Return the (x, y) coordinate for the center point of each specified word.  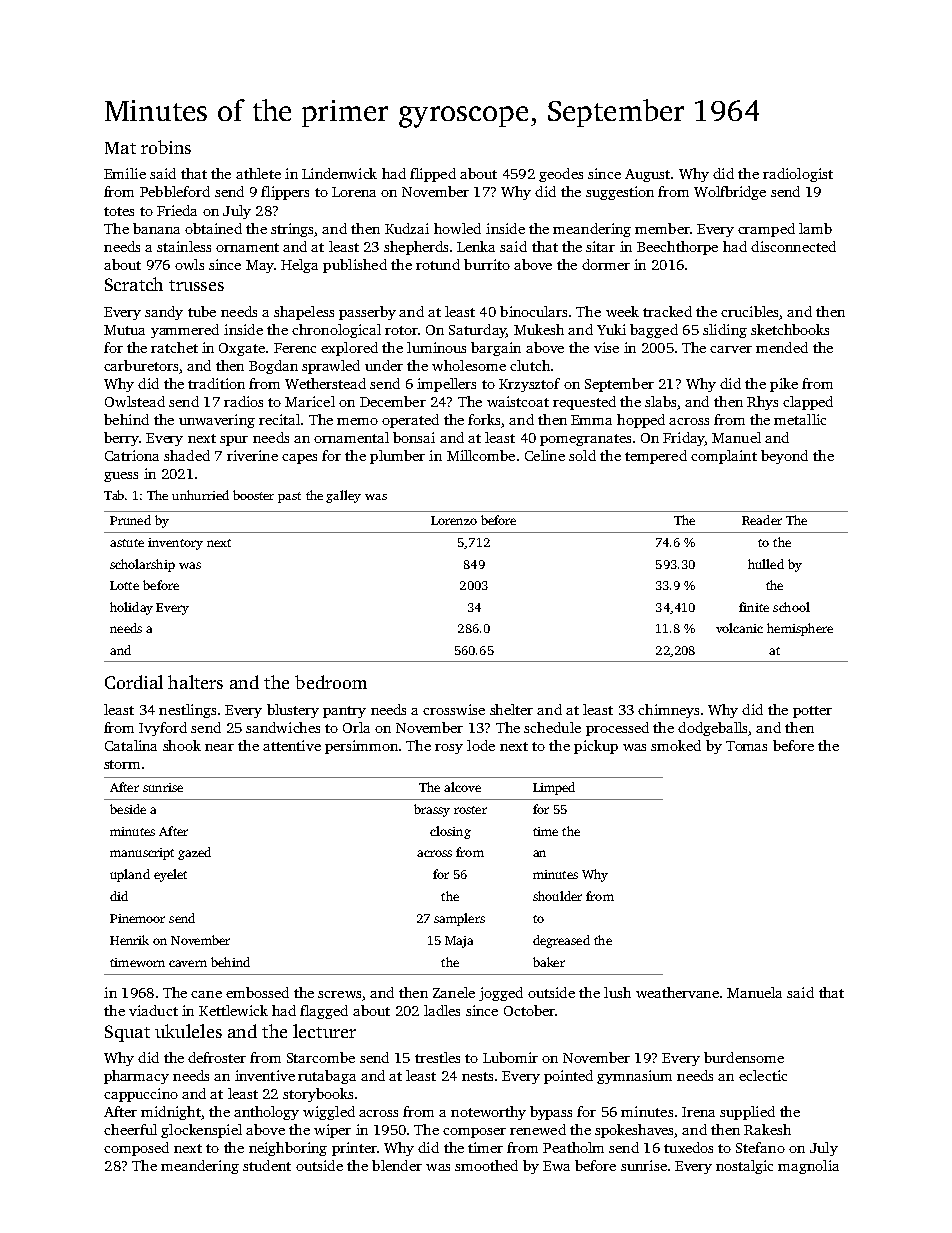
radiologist (798, 175)
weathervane (677, 992)
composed (136, 1149)
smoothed (486, 1165)
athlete (258, 173)
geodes (561, 175)
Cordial (134, 682)
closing (450, 832)
